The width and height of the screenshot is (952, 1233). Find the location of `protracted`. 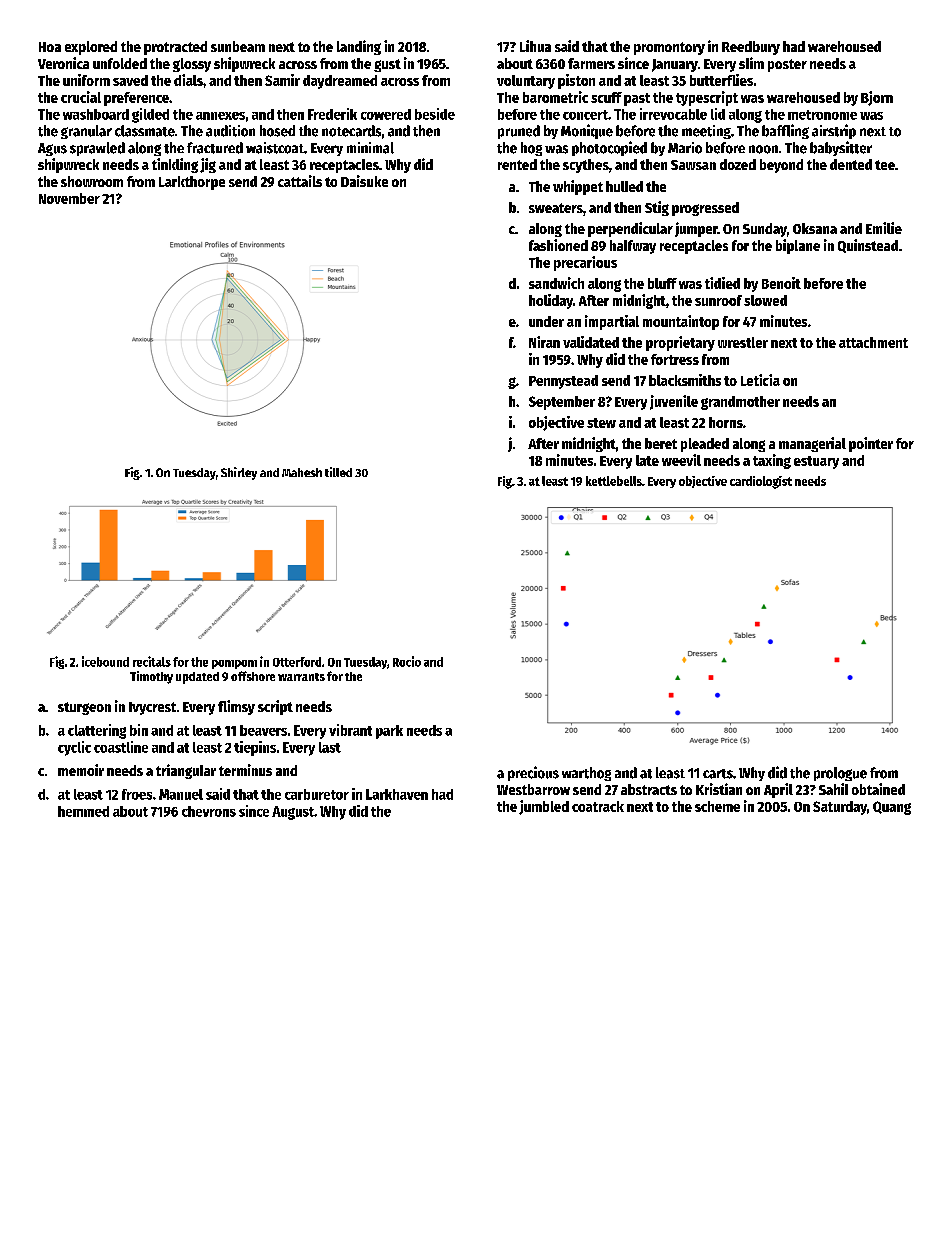

protracted is located at coordinates (175, 48).
